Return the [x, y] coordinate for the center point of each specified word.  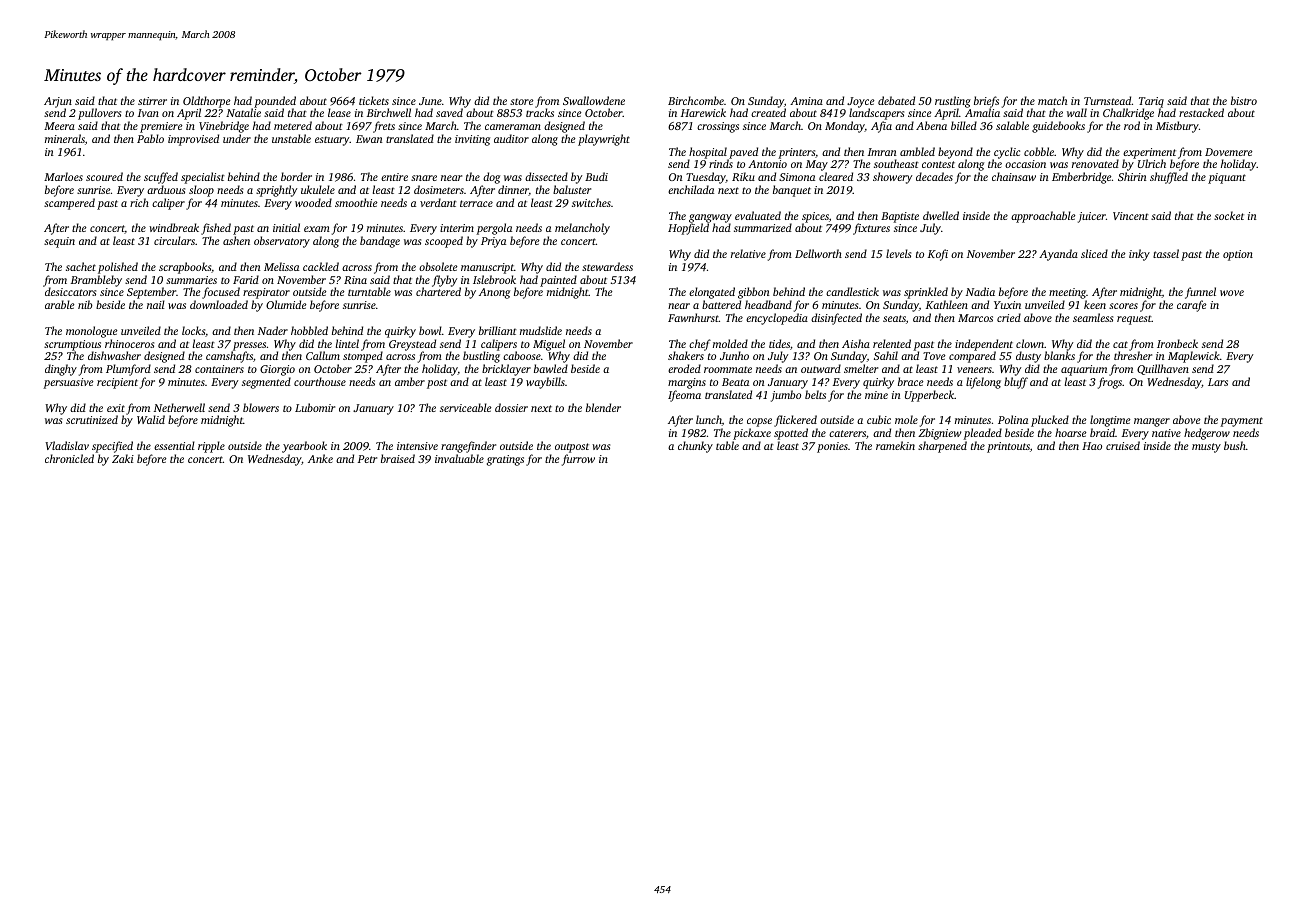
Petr [367, 459]
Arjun [58, 102]
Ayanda [1058, 255]
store [522, 101]
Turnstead [1108, 100]
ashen [236, 240]
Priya [493, 242]
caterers [847, 433]
